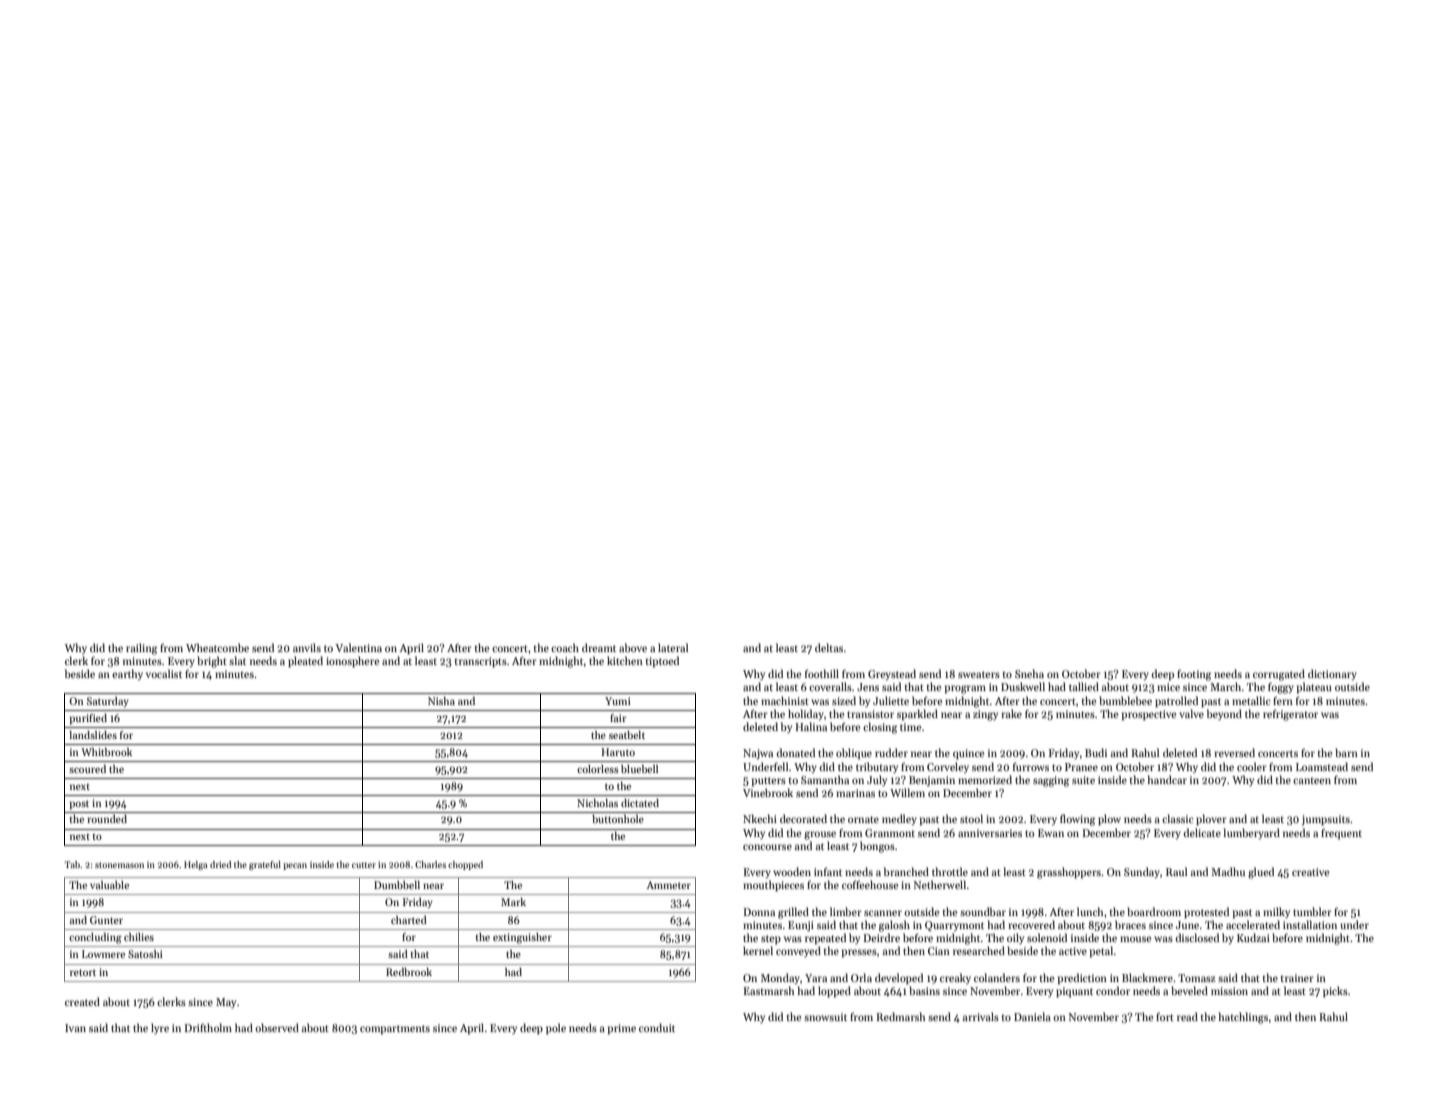 The width and height of the document is (1439, 1112). Describe the element at coordinates (358, 647) in the document. I see `Valentina` at that location.
